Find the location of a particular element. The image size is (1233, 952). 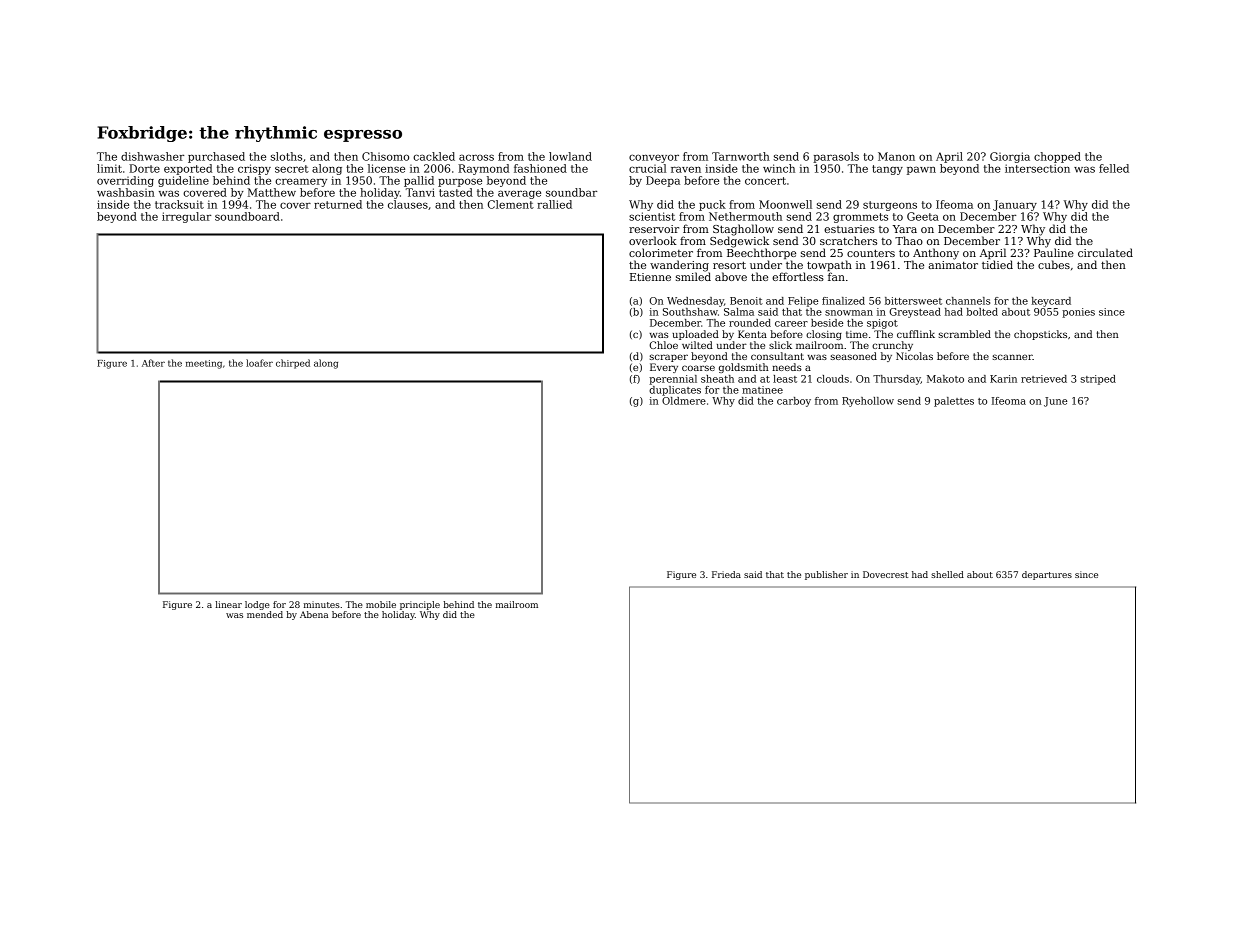

mended is located at coordinates (265, 614).
